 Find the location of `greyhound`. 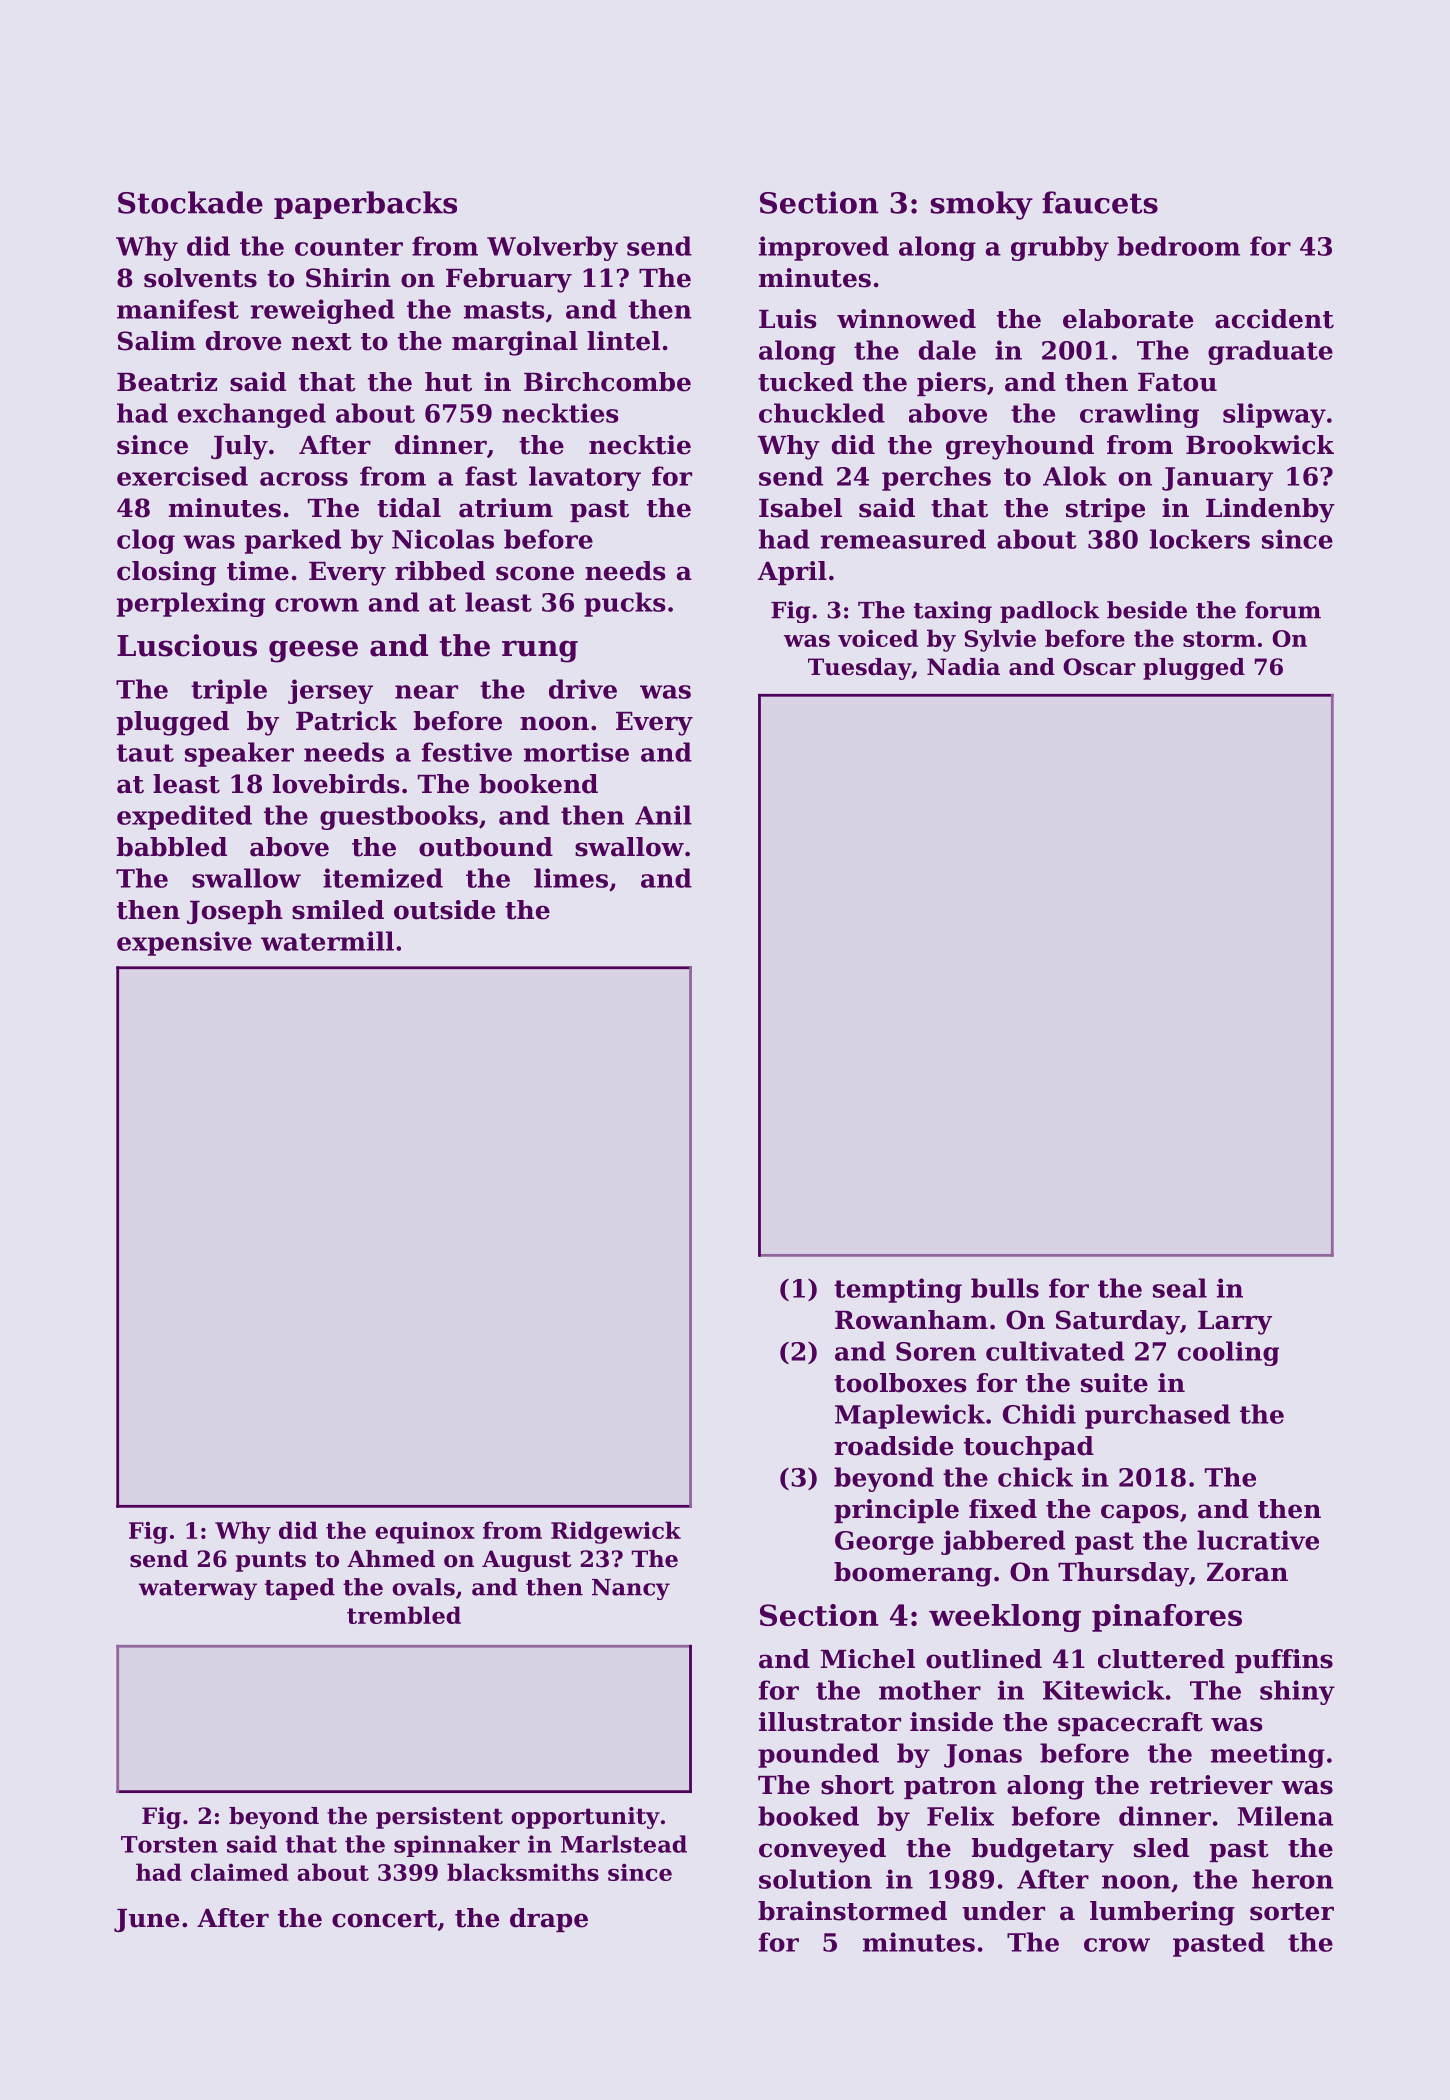

greyhound is located at coordinates (1020, 447).
